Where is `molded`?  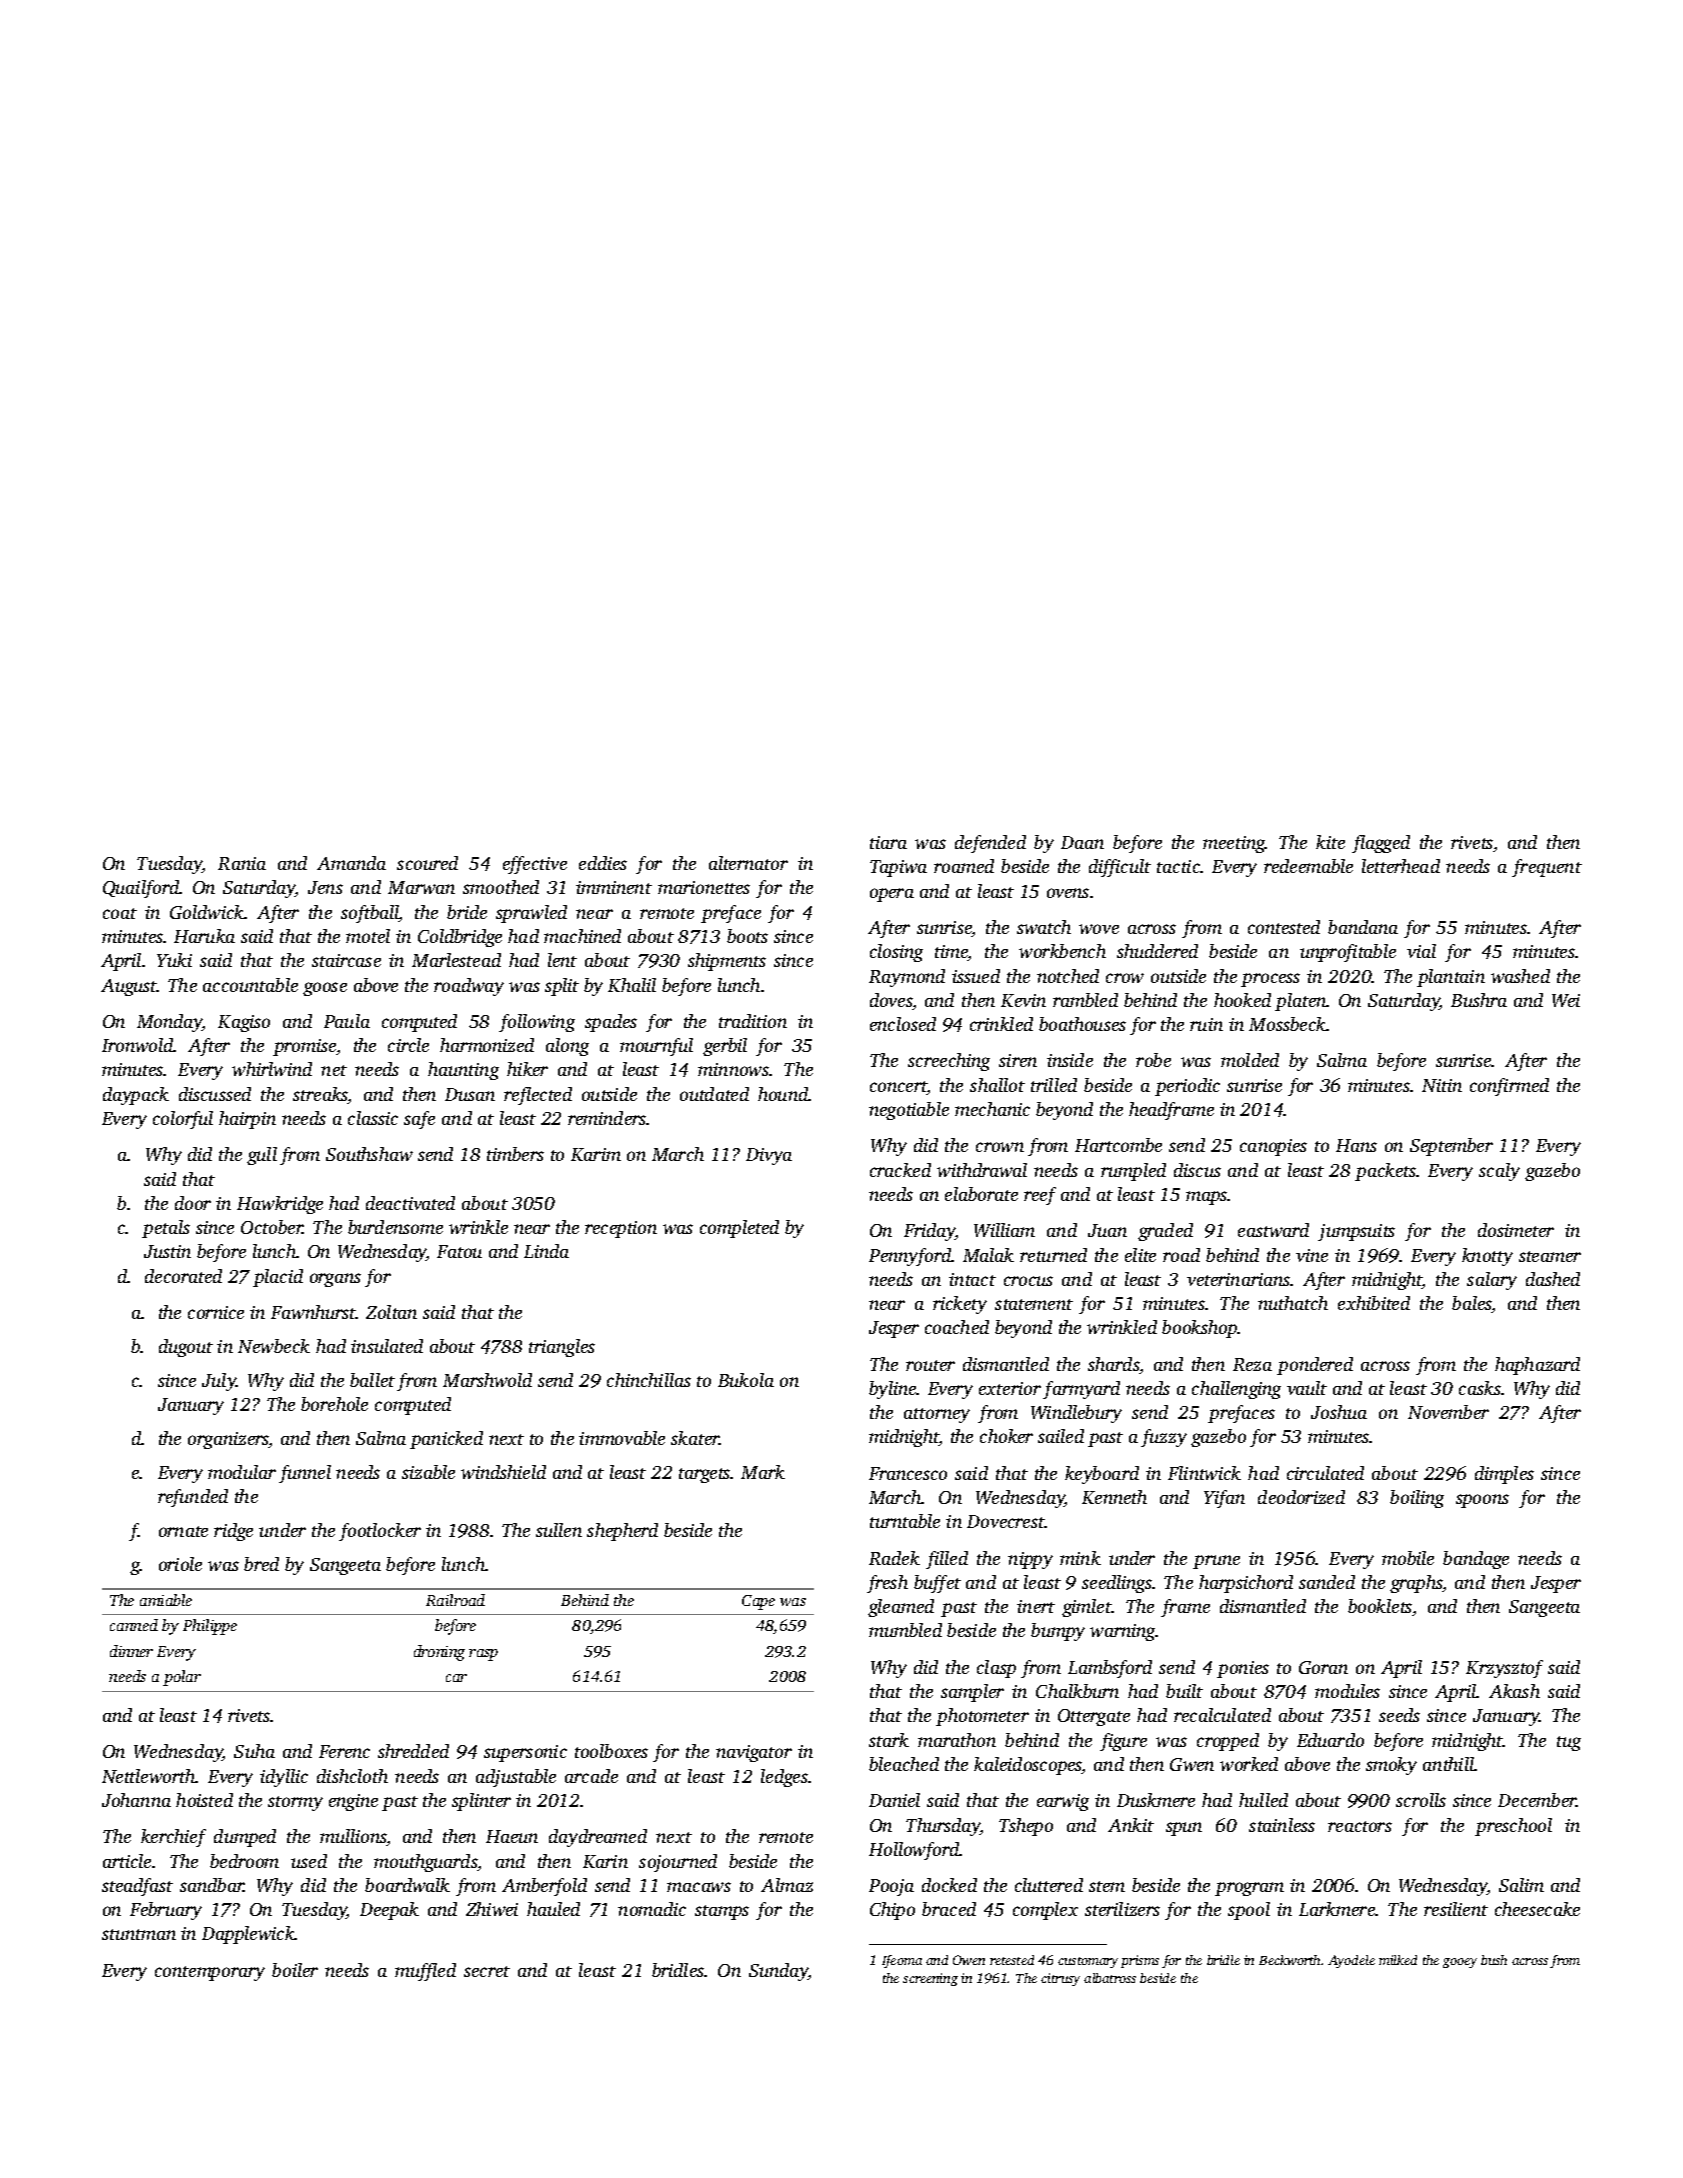
molded is located at coordinates (1250, 1060).
